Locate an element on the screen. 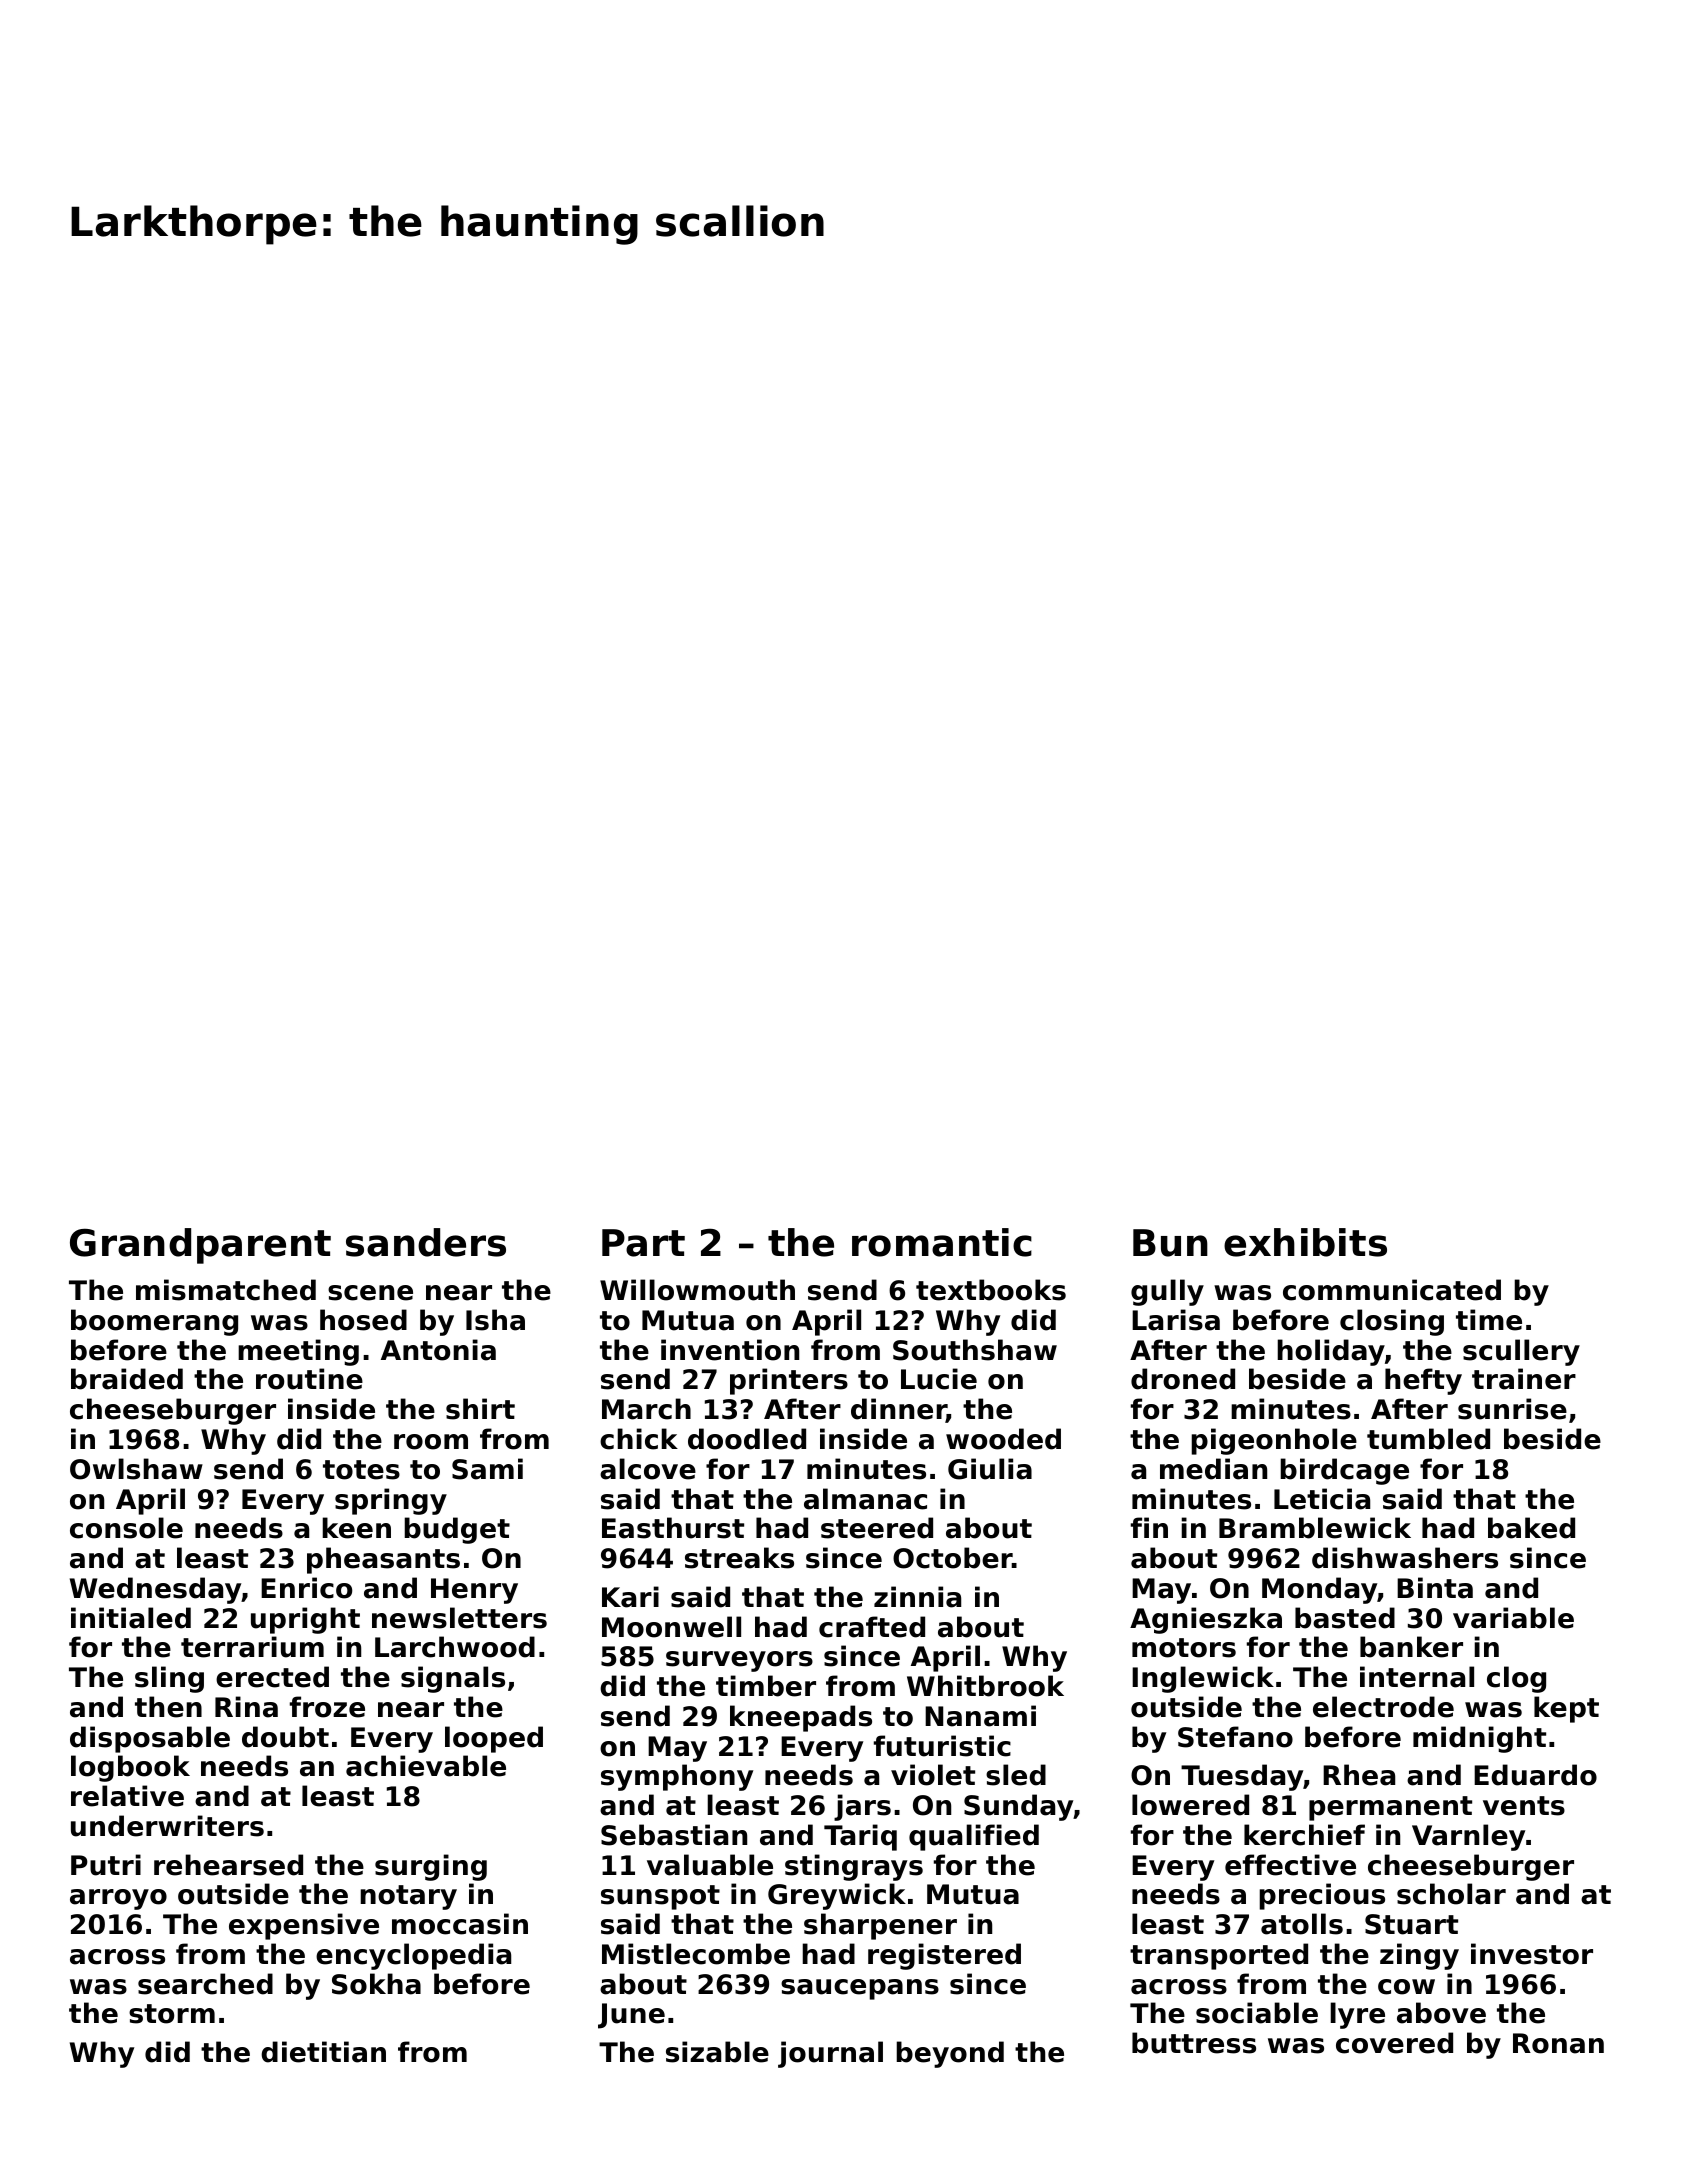  exhibits is located at coordinates (1305, 1242).
